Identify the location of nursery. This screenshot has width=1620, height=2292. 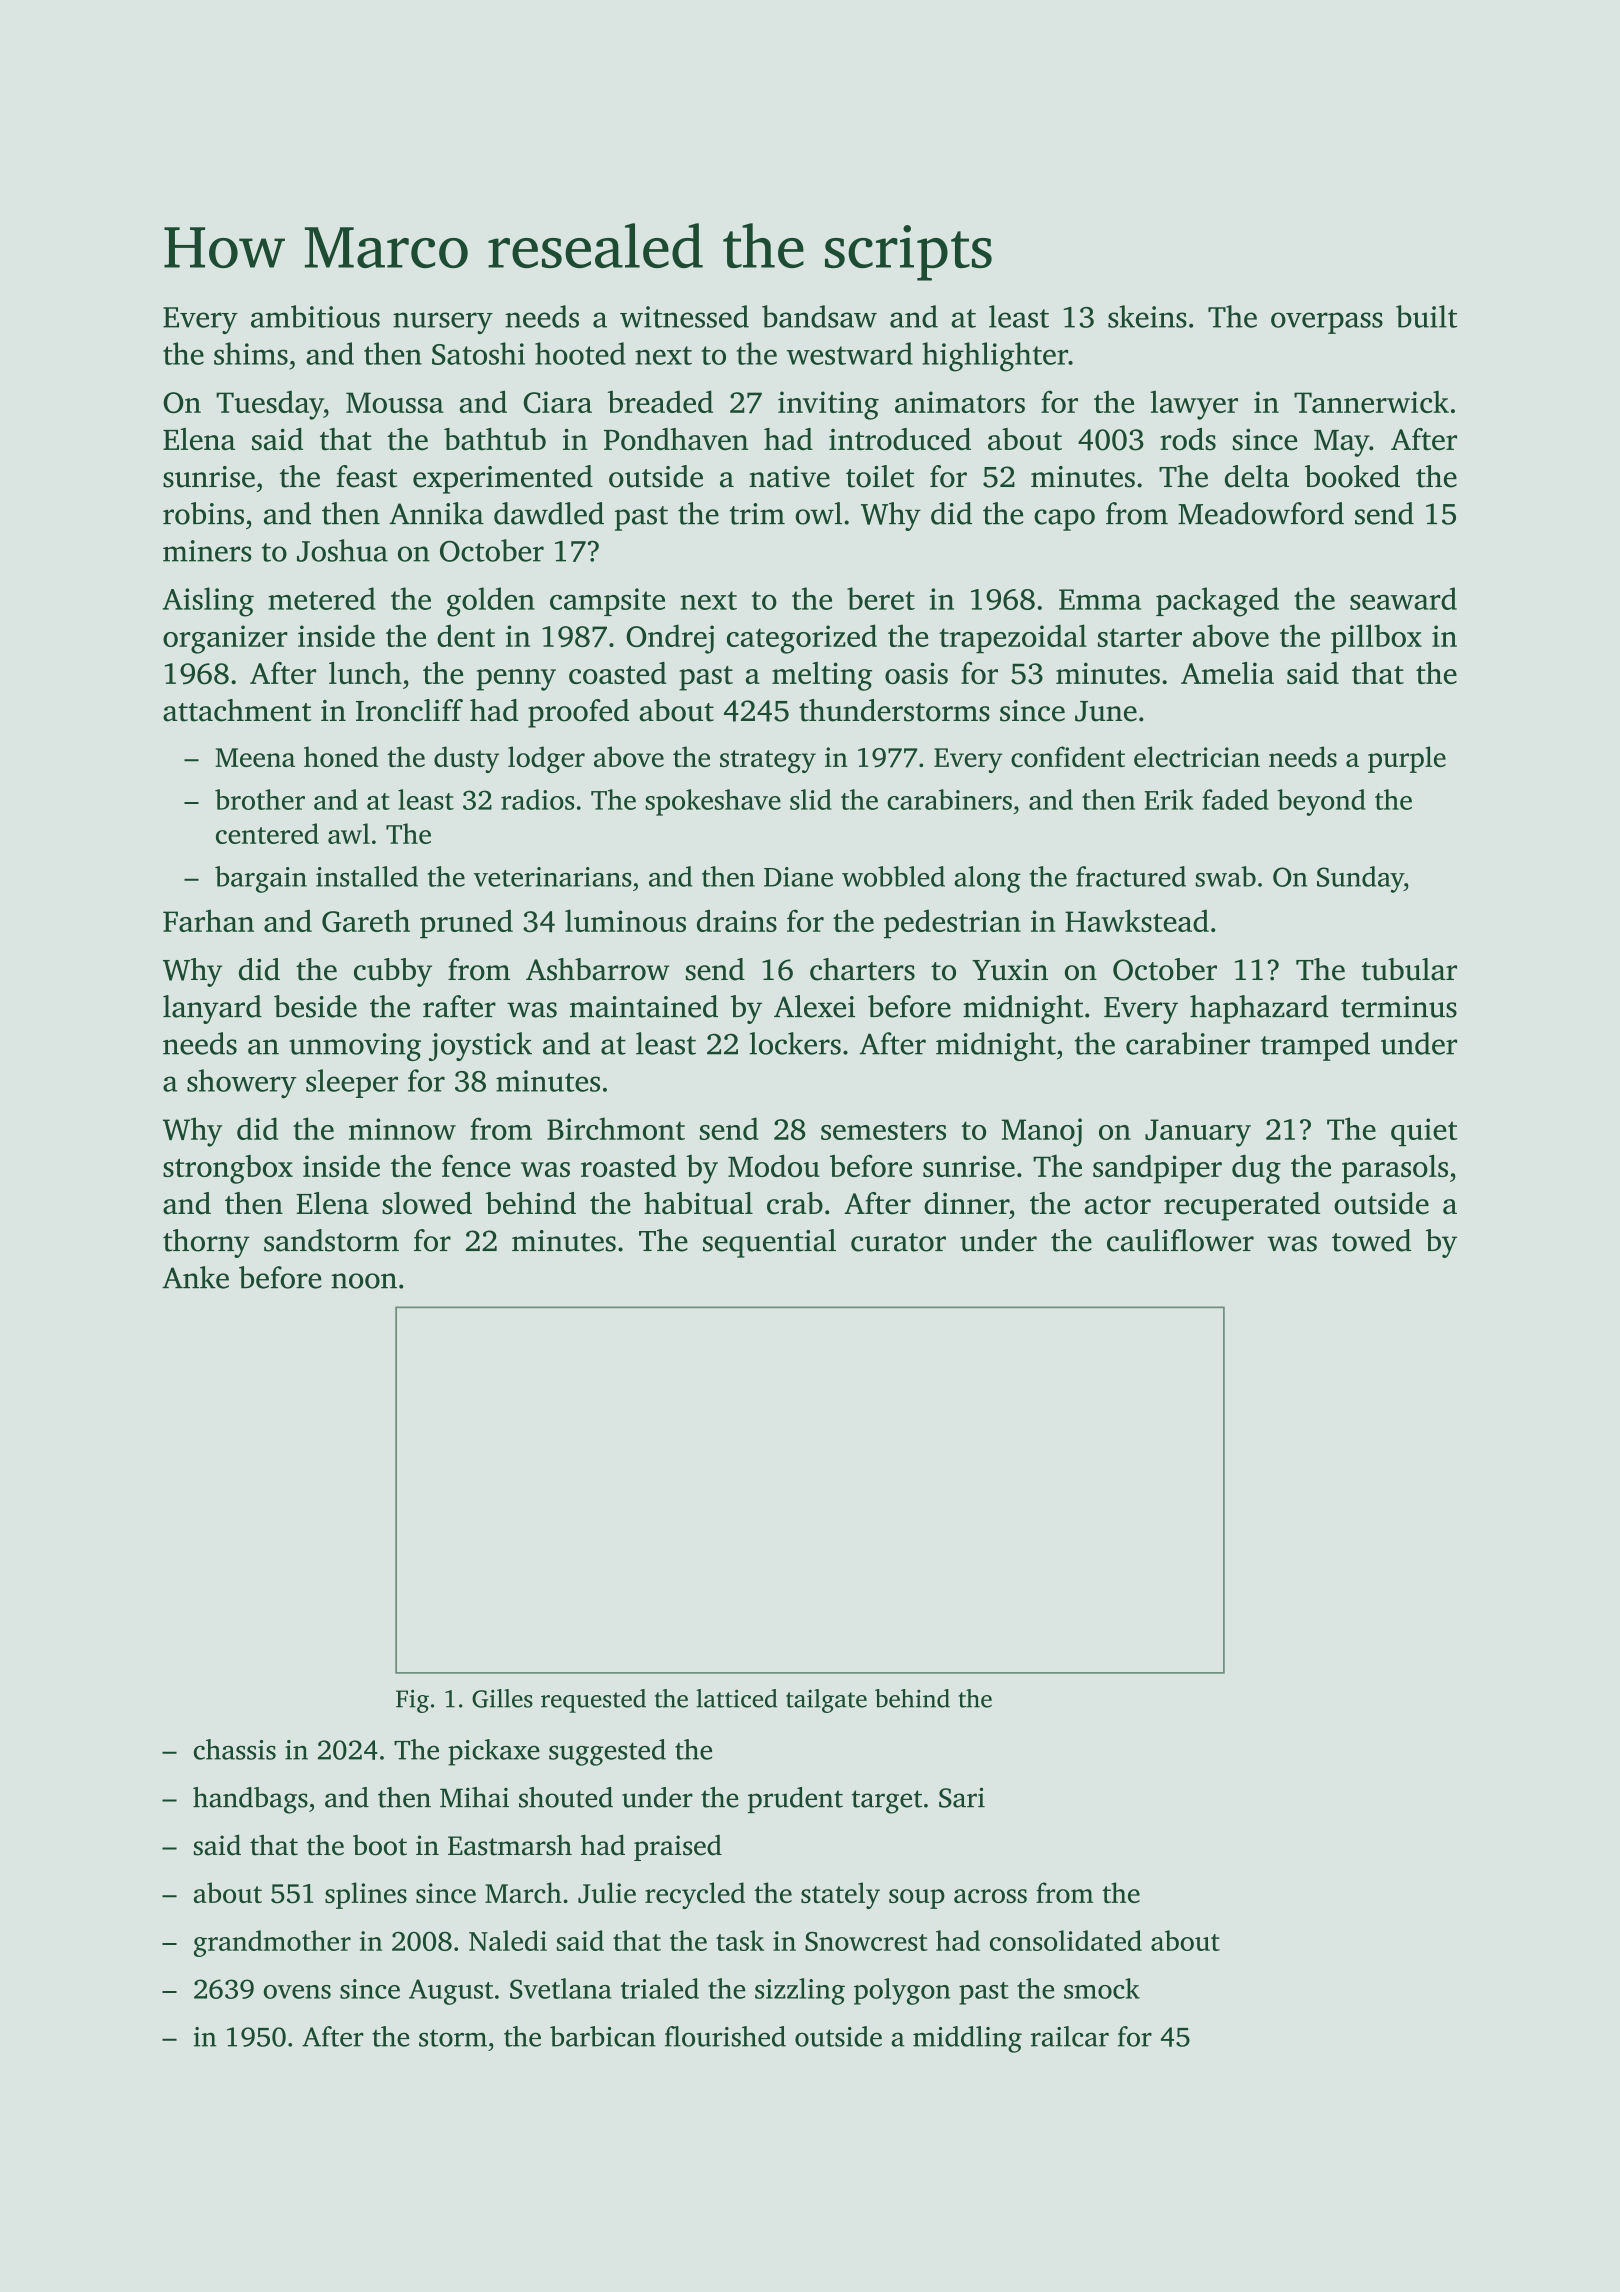
(443, 323).
